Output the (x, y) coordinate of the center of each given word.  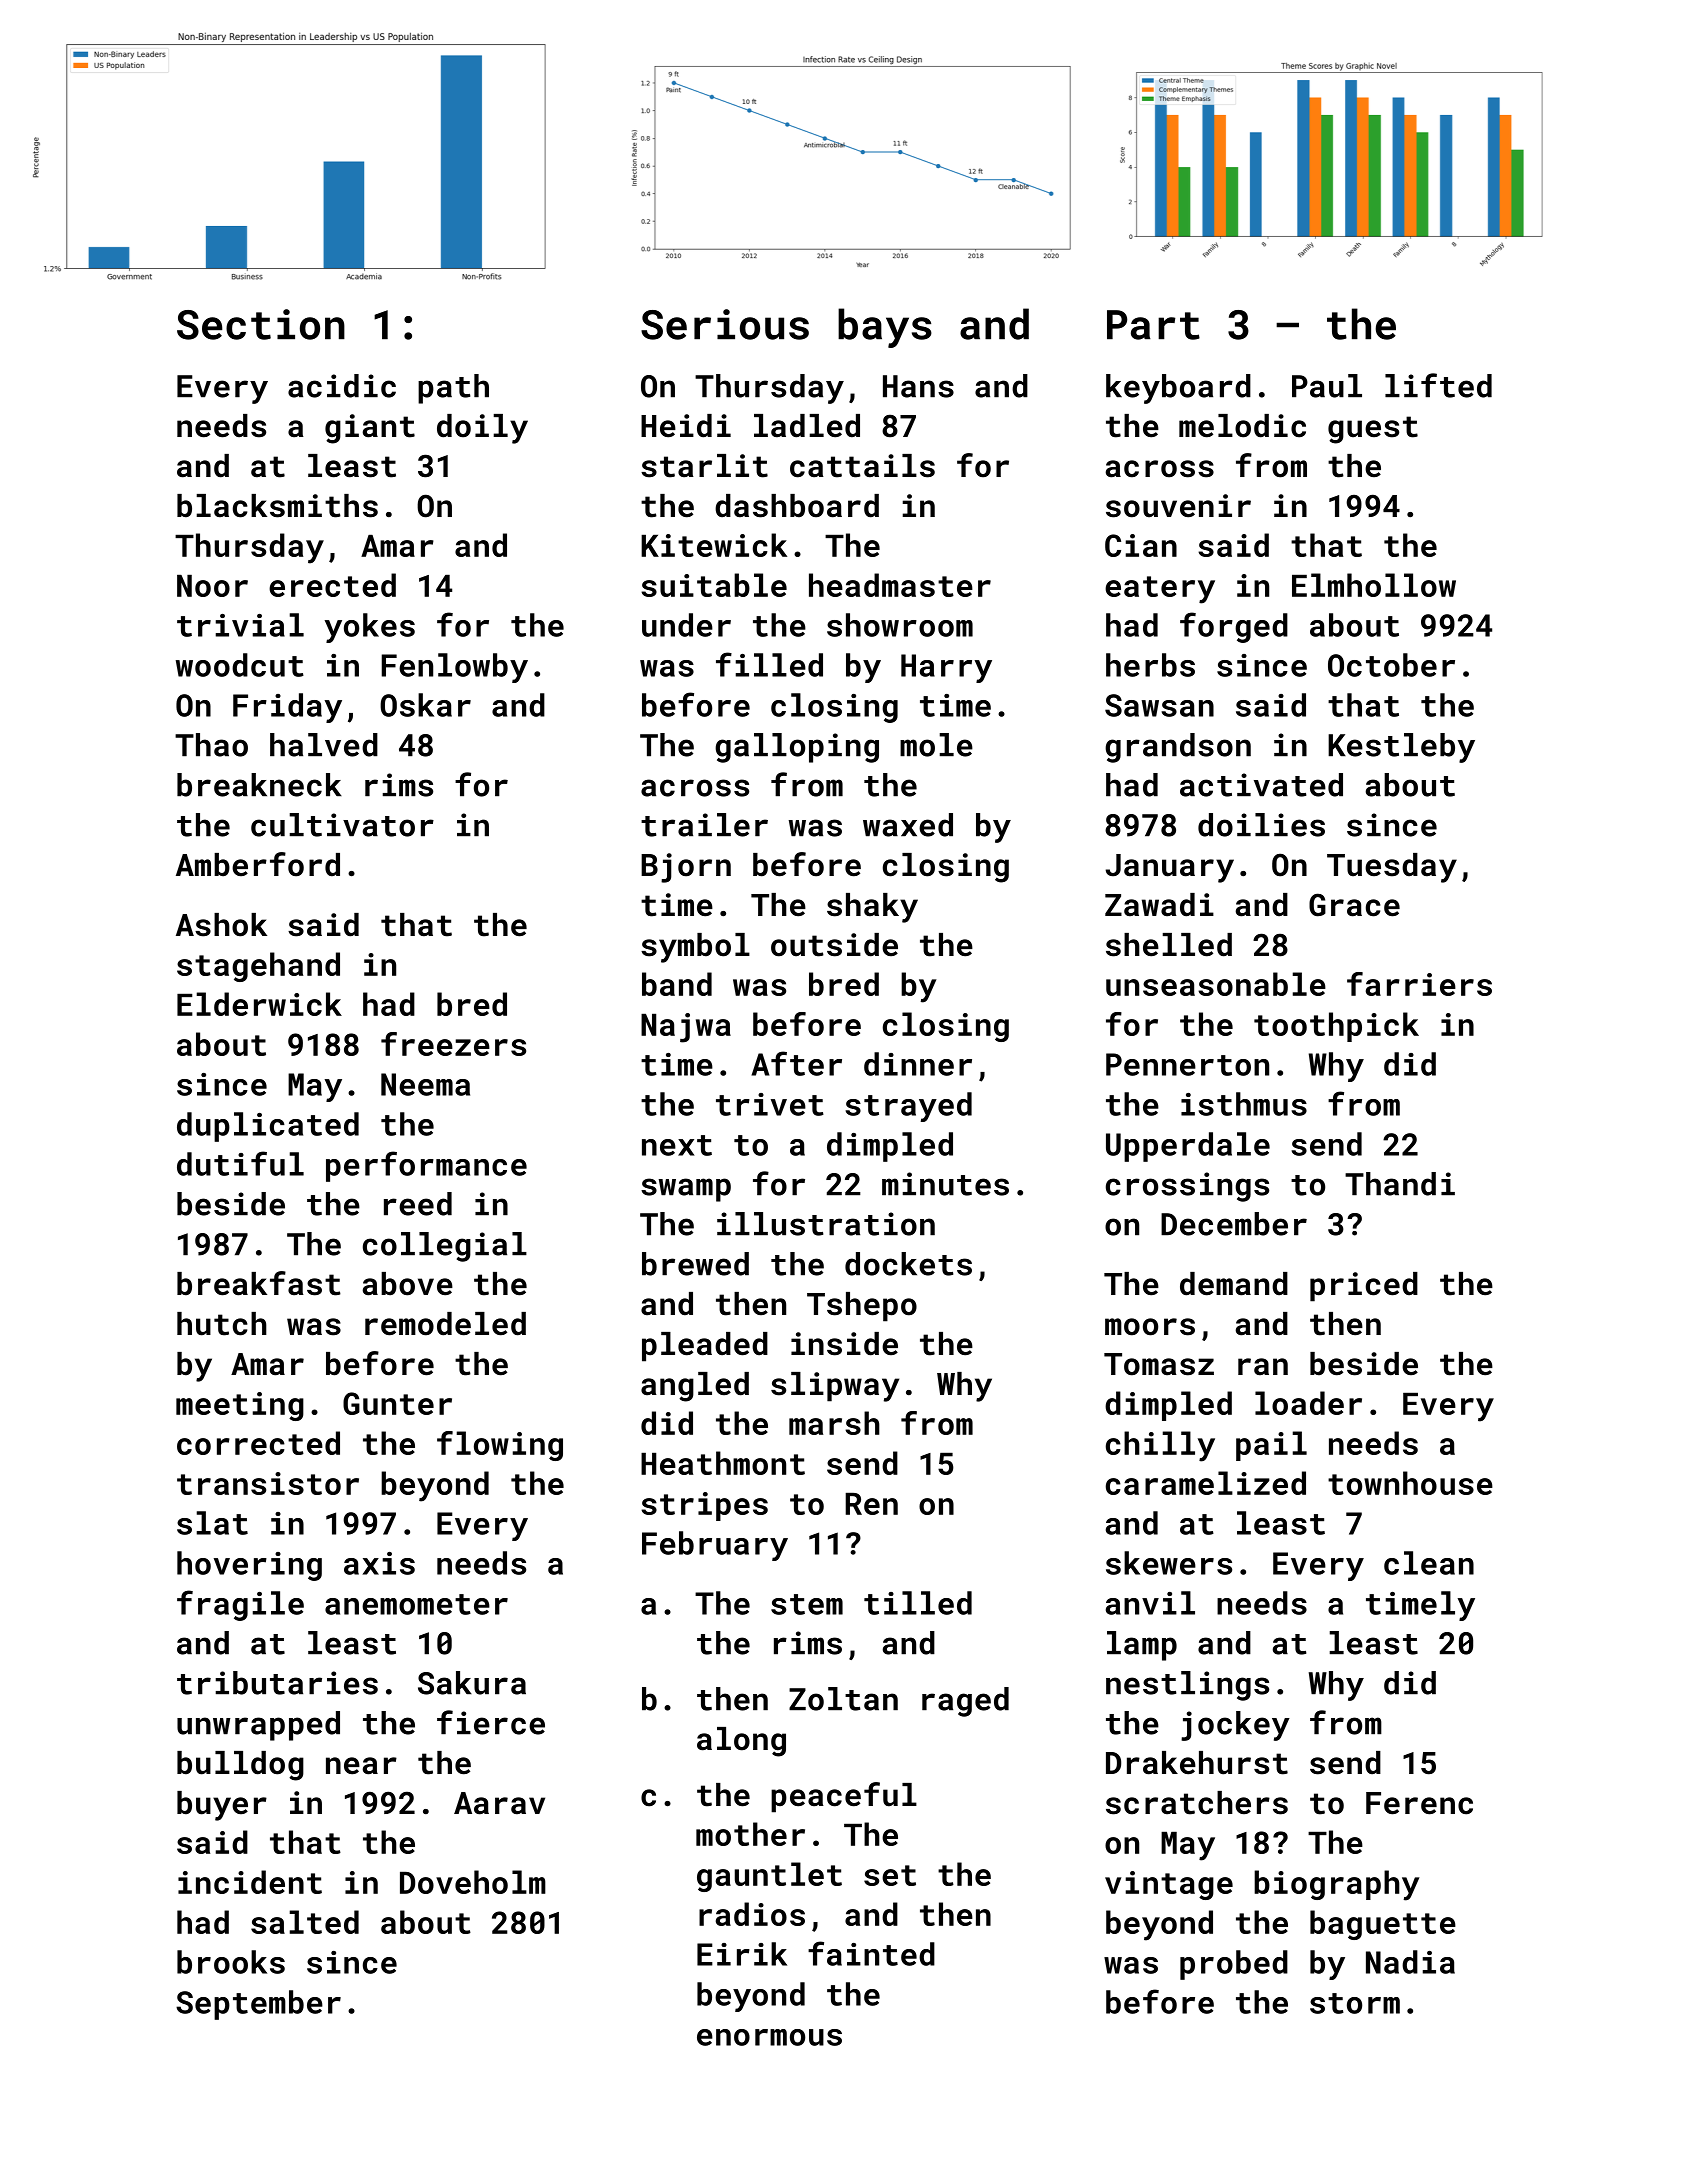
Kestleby (1401, 748)
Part (1153, 325)
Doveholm (473, 1882)
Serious (725, 324)
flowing (500, 1446)
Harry (946, 668)
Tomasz (1159, 1364)
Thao (211, 745)
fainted (871, 1953)
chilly (1160, 1446)
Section (261, 324)
